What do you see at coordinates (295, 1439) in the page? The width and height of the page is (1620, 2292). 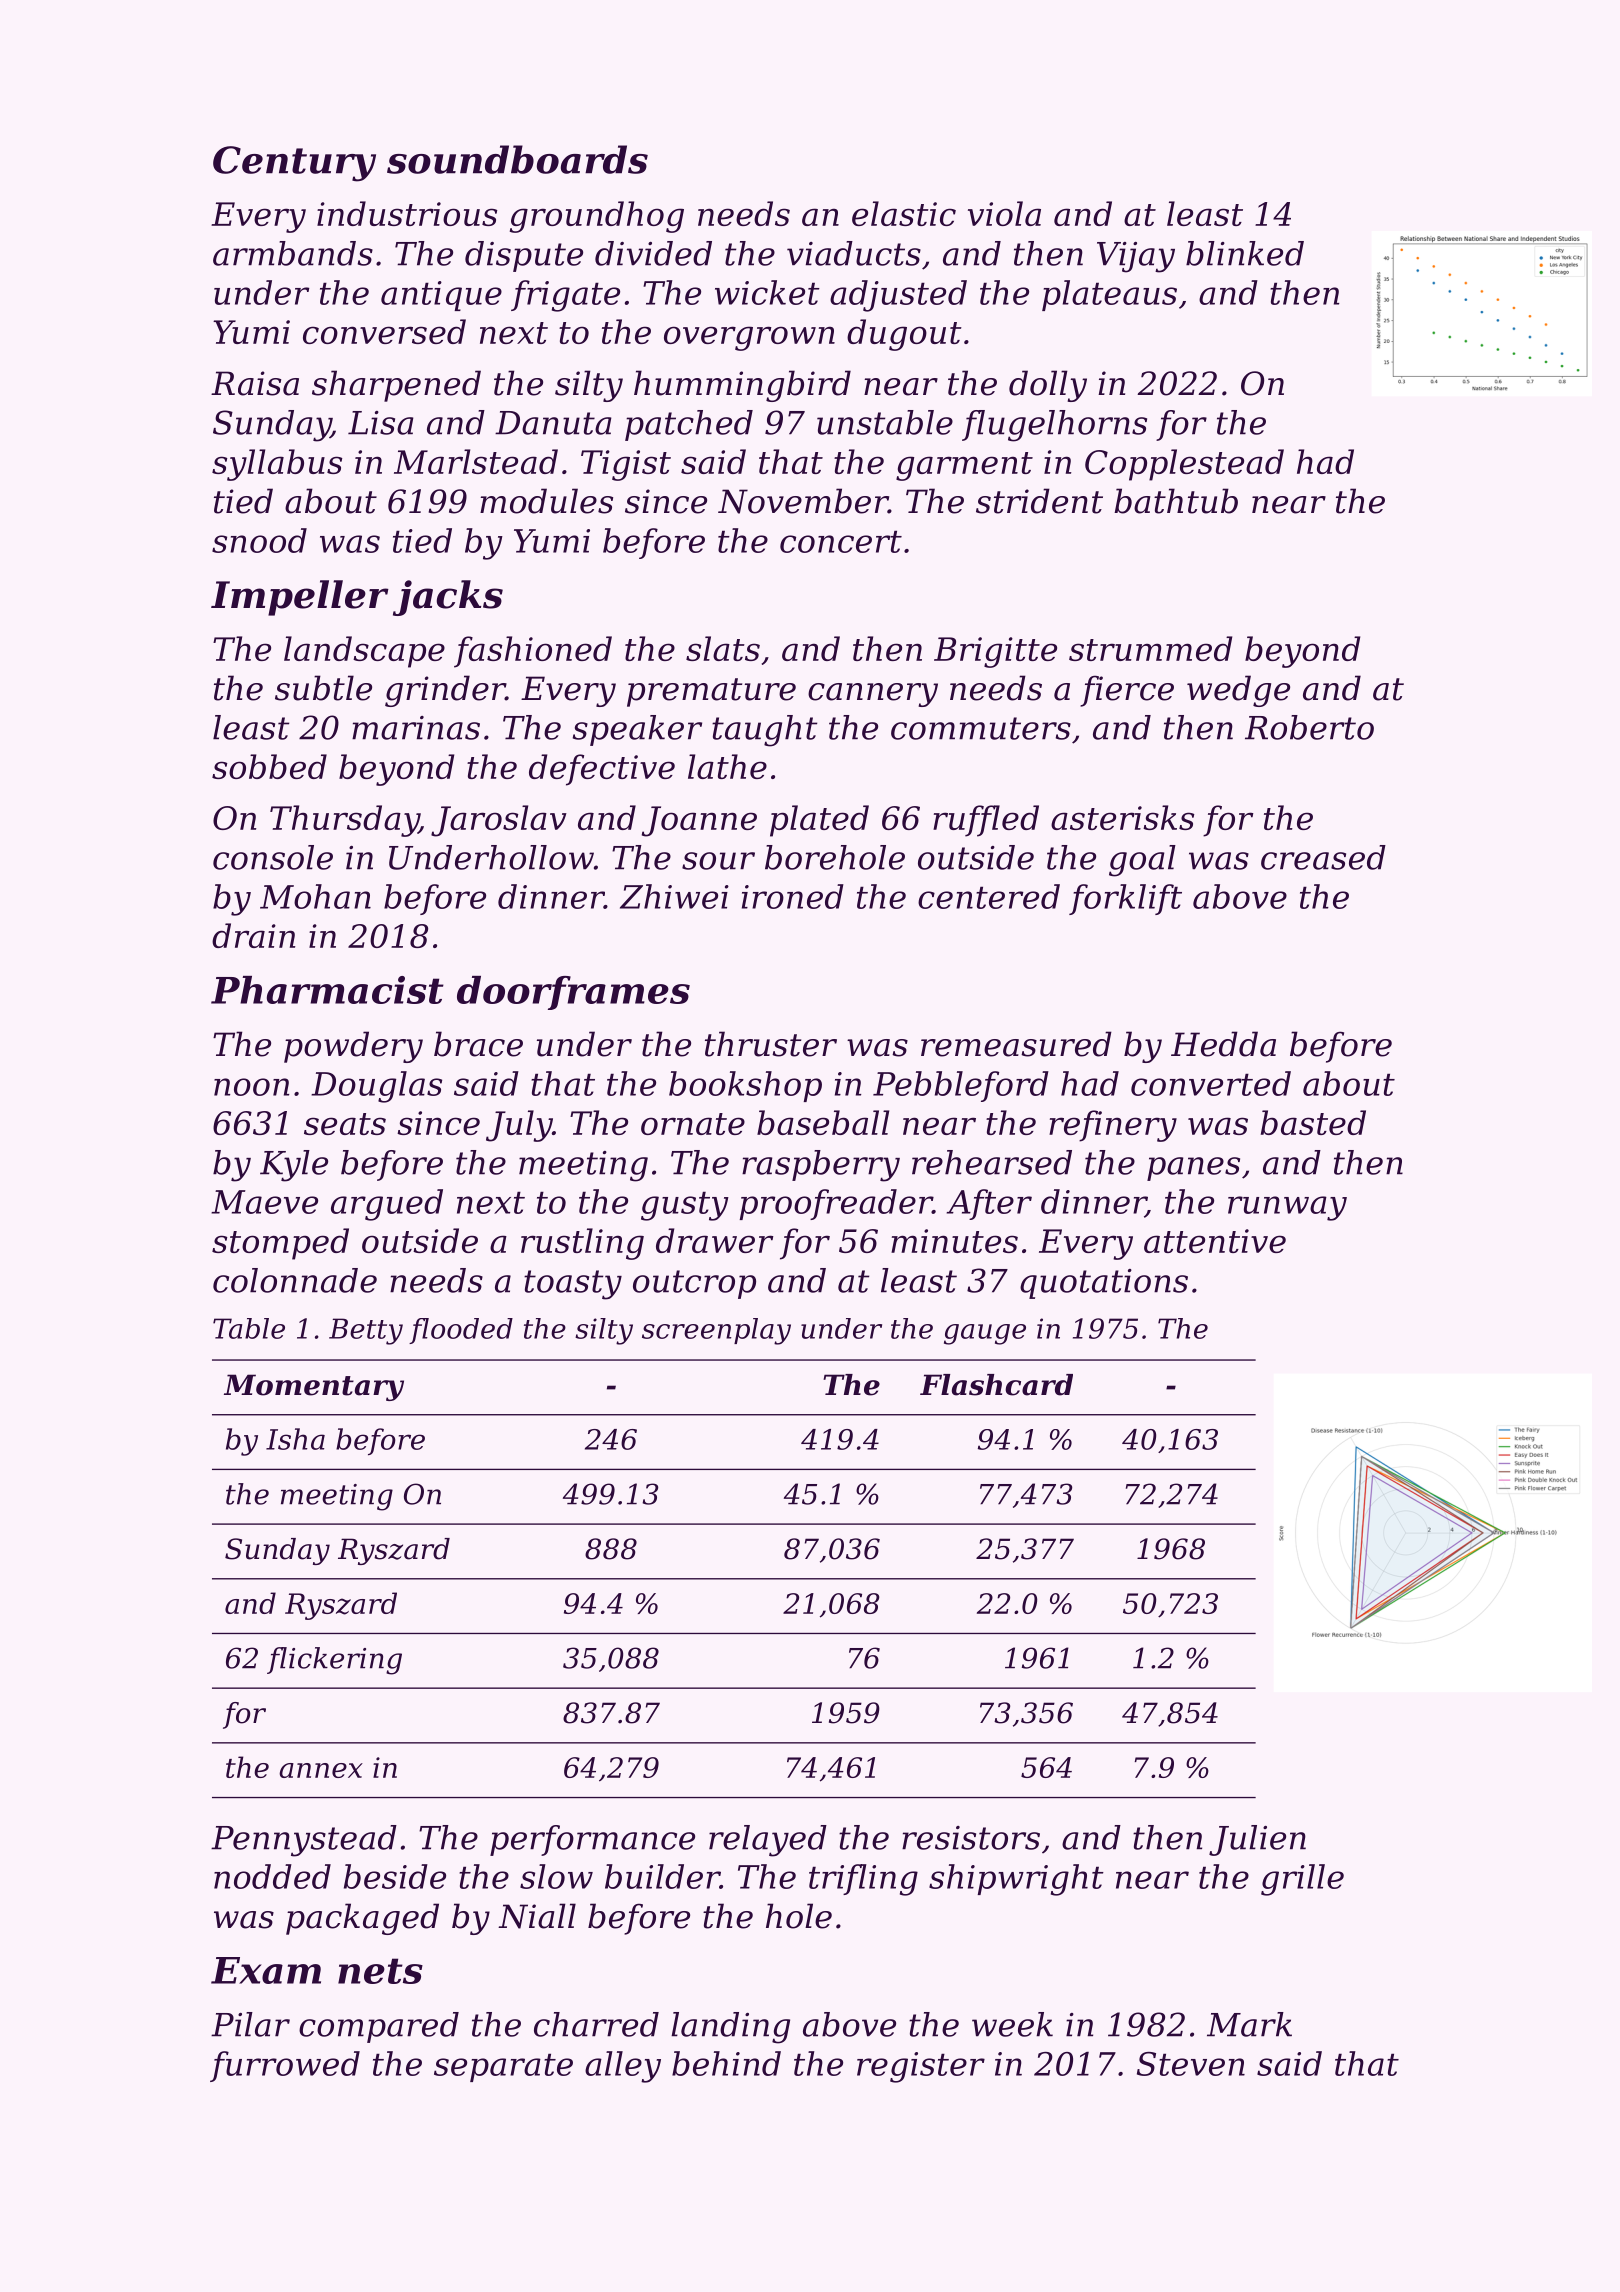 I see `Isha` at bounding box center [295, 1439].
